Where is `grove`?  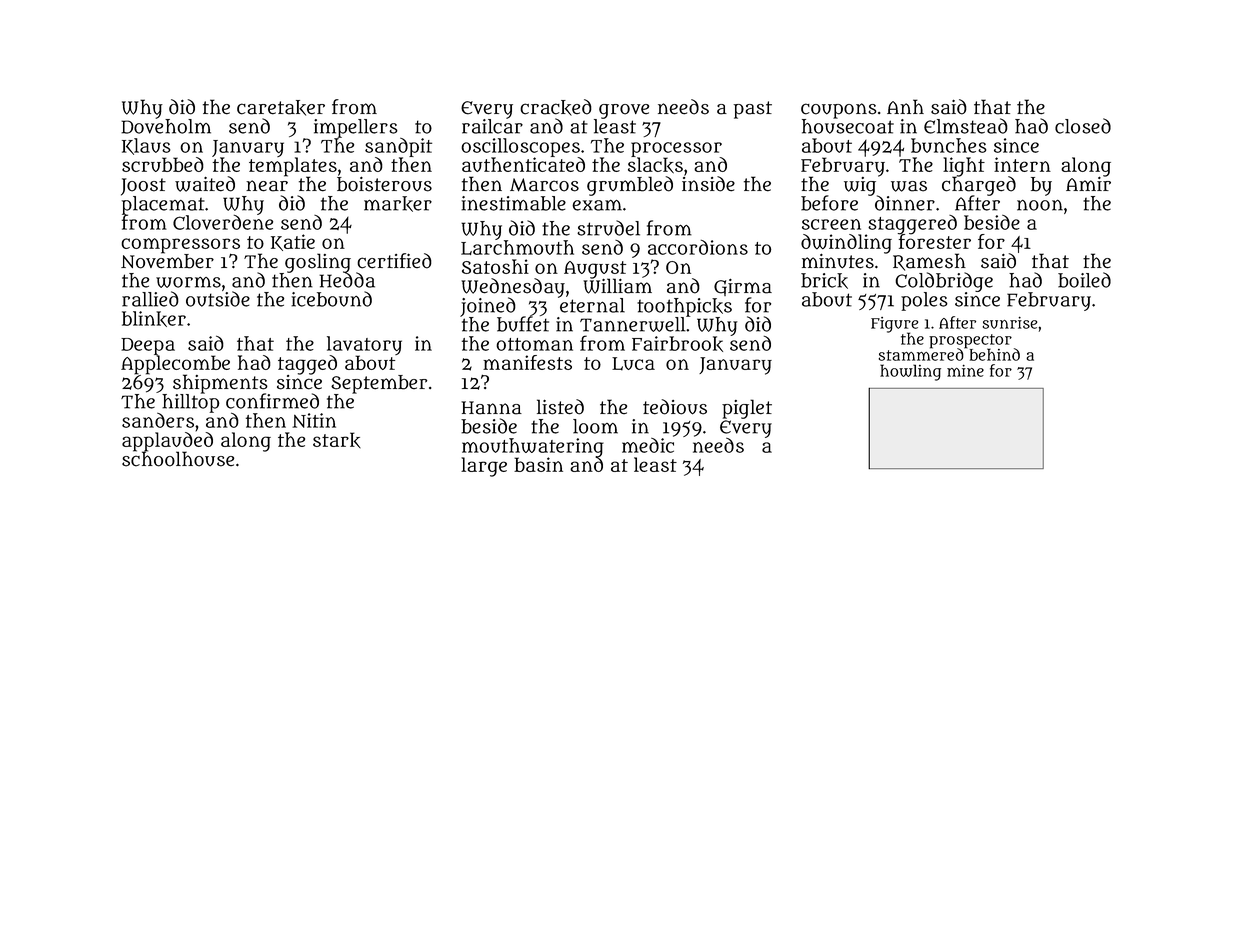 grove is located at coordinates (624, 111).
